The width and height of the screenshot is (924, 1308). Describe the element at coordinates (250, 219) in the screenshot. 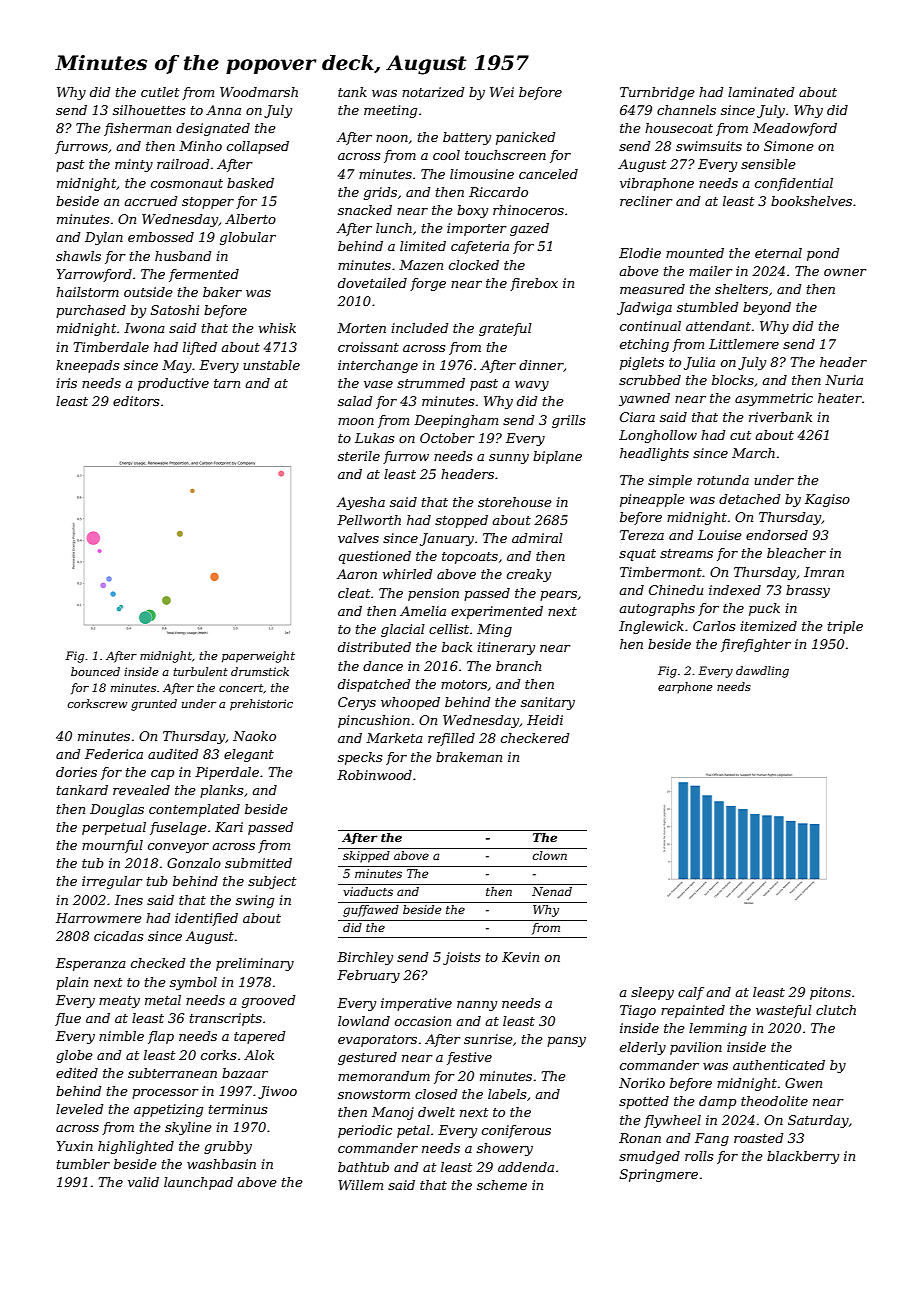

I see `Alberto` at that location.
